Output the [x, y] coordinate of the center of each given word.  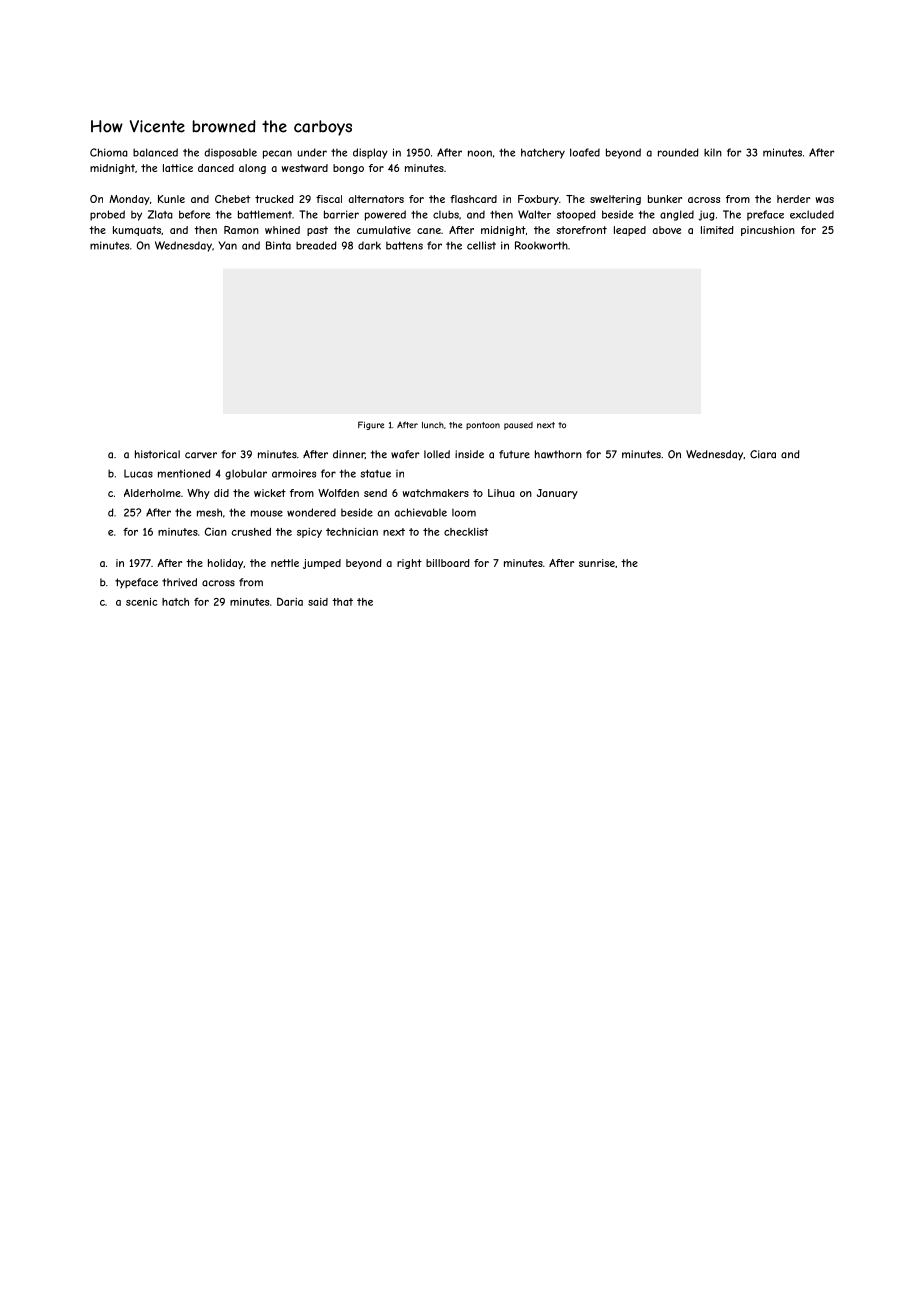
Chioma [109, 152]
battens [404, 245]
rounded [678, 152]
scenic [142, 602]
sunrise [597, 563]
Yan [228, 245]
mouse [267, 513]
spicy [309, 533]
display [370, 153]
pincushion [768, 231]
